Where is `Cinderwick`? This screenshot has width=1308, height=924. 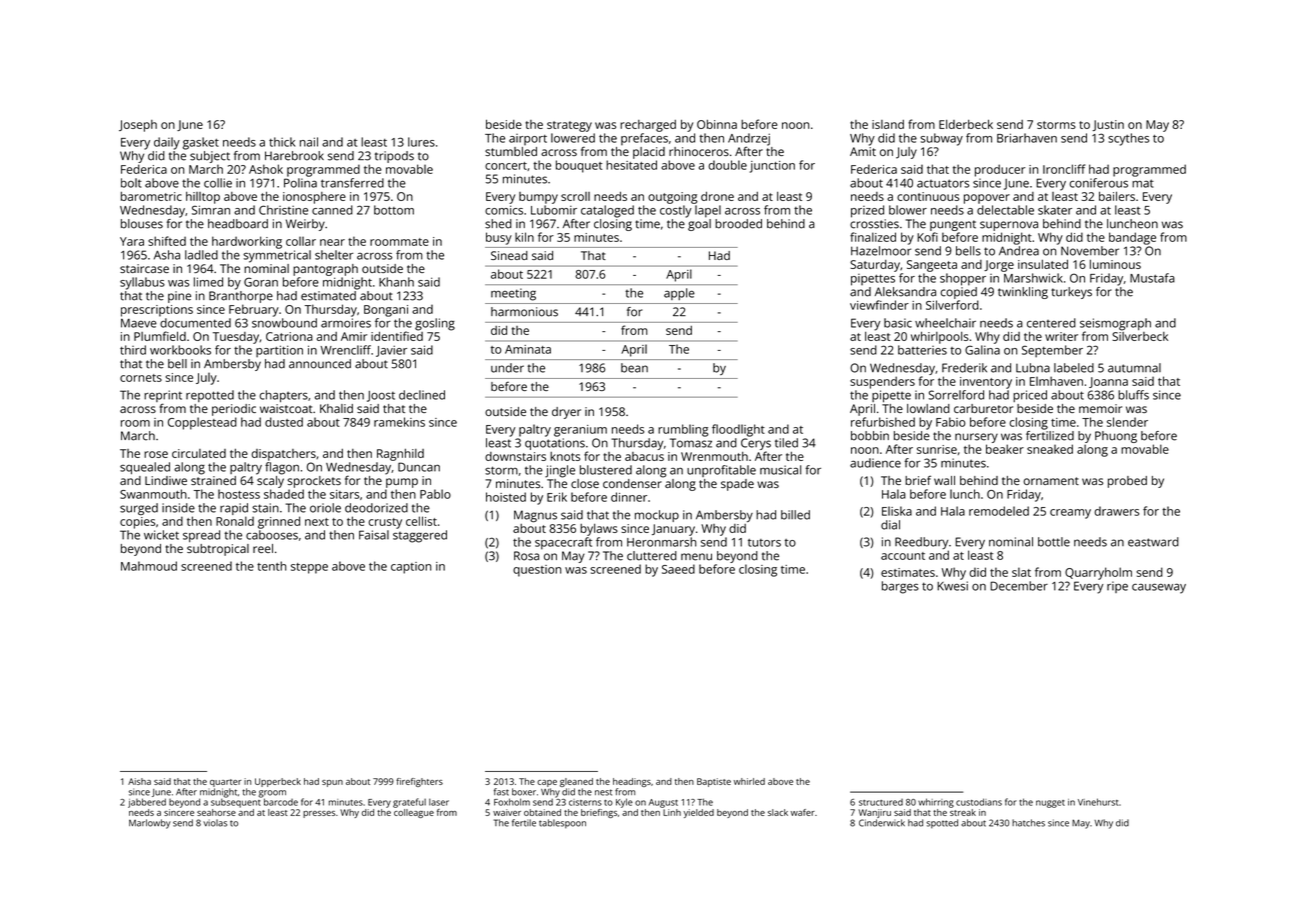 Cinderwick is located at coordinates (882, 823).
